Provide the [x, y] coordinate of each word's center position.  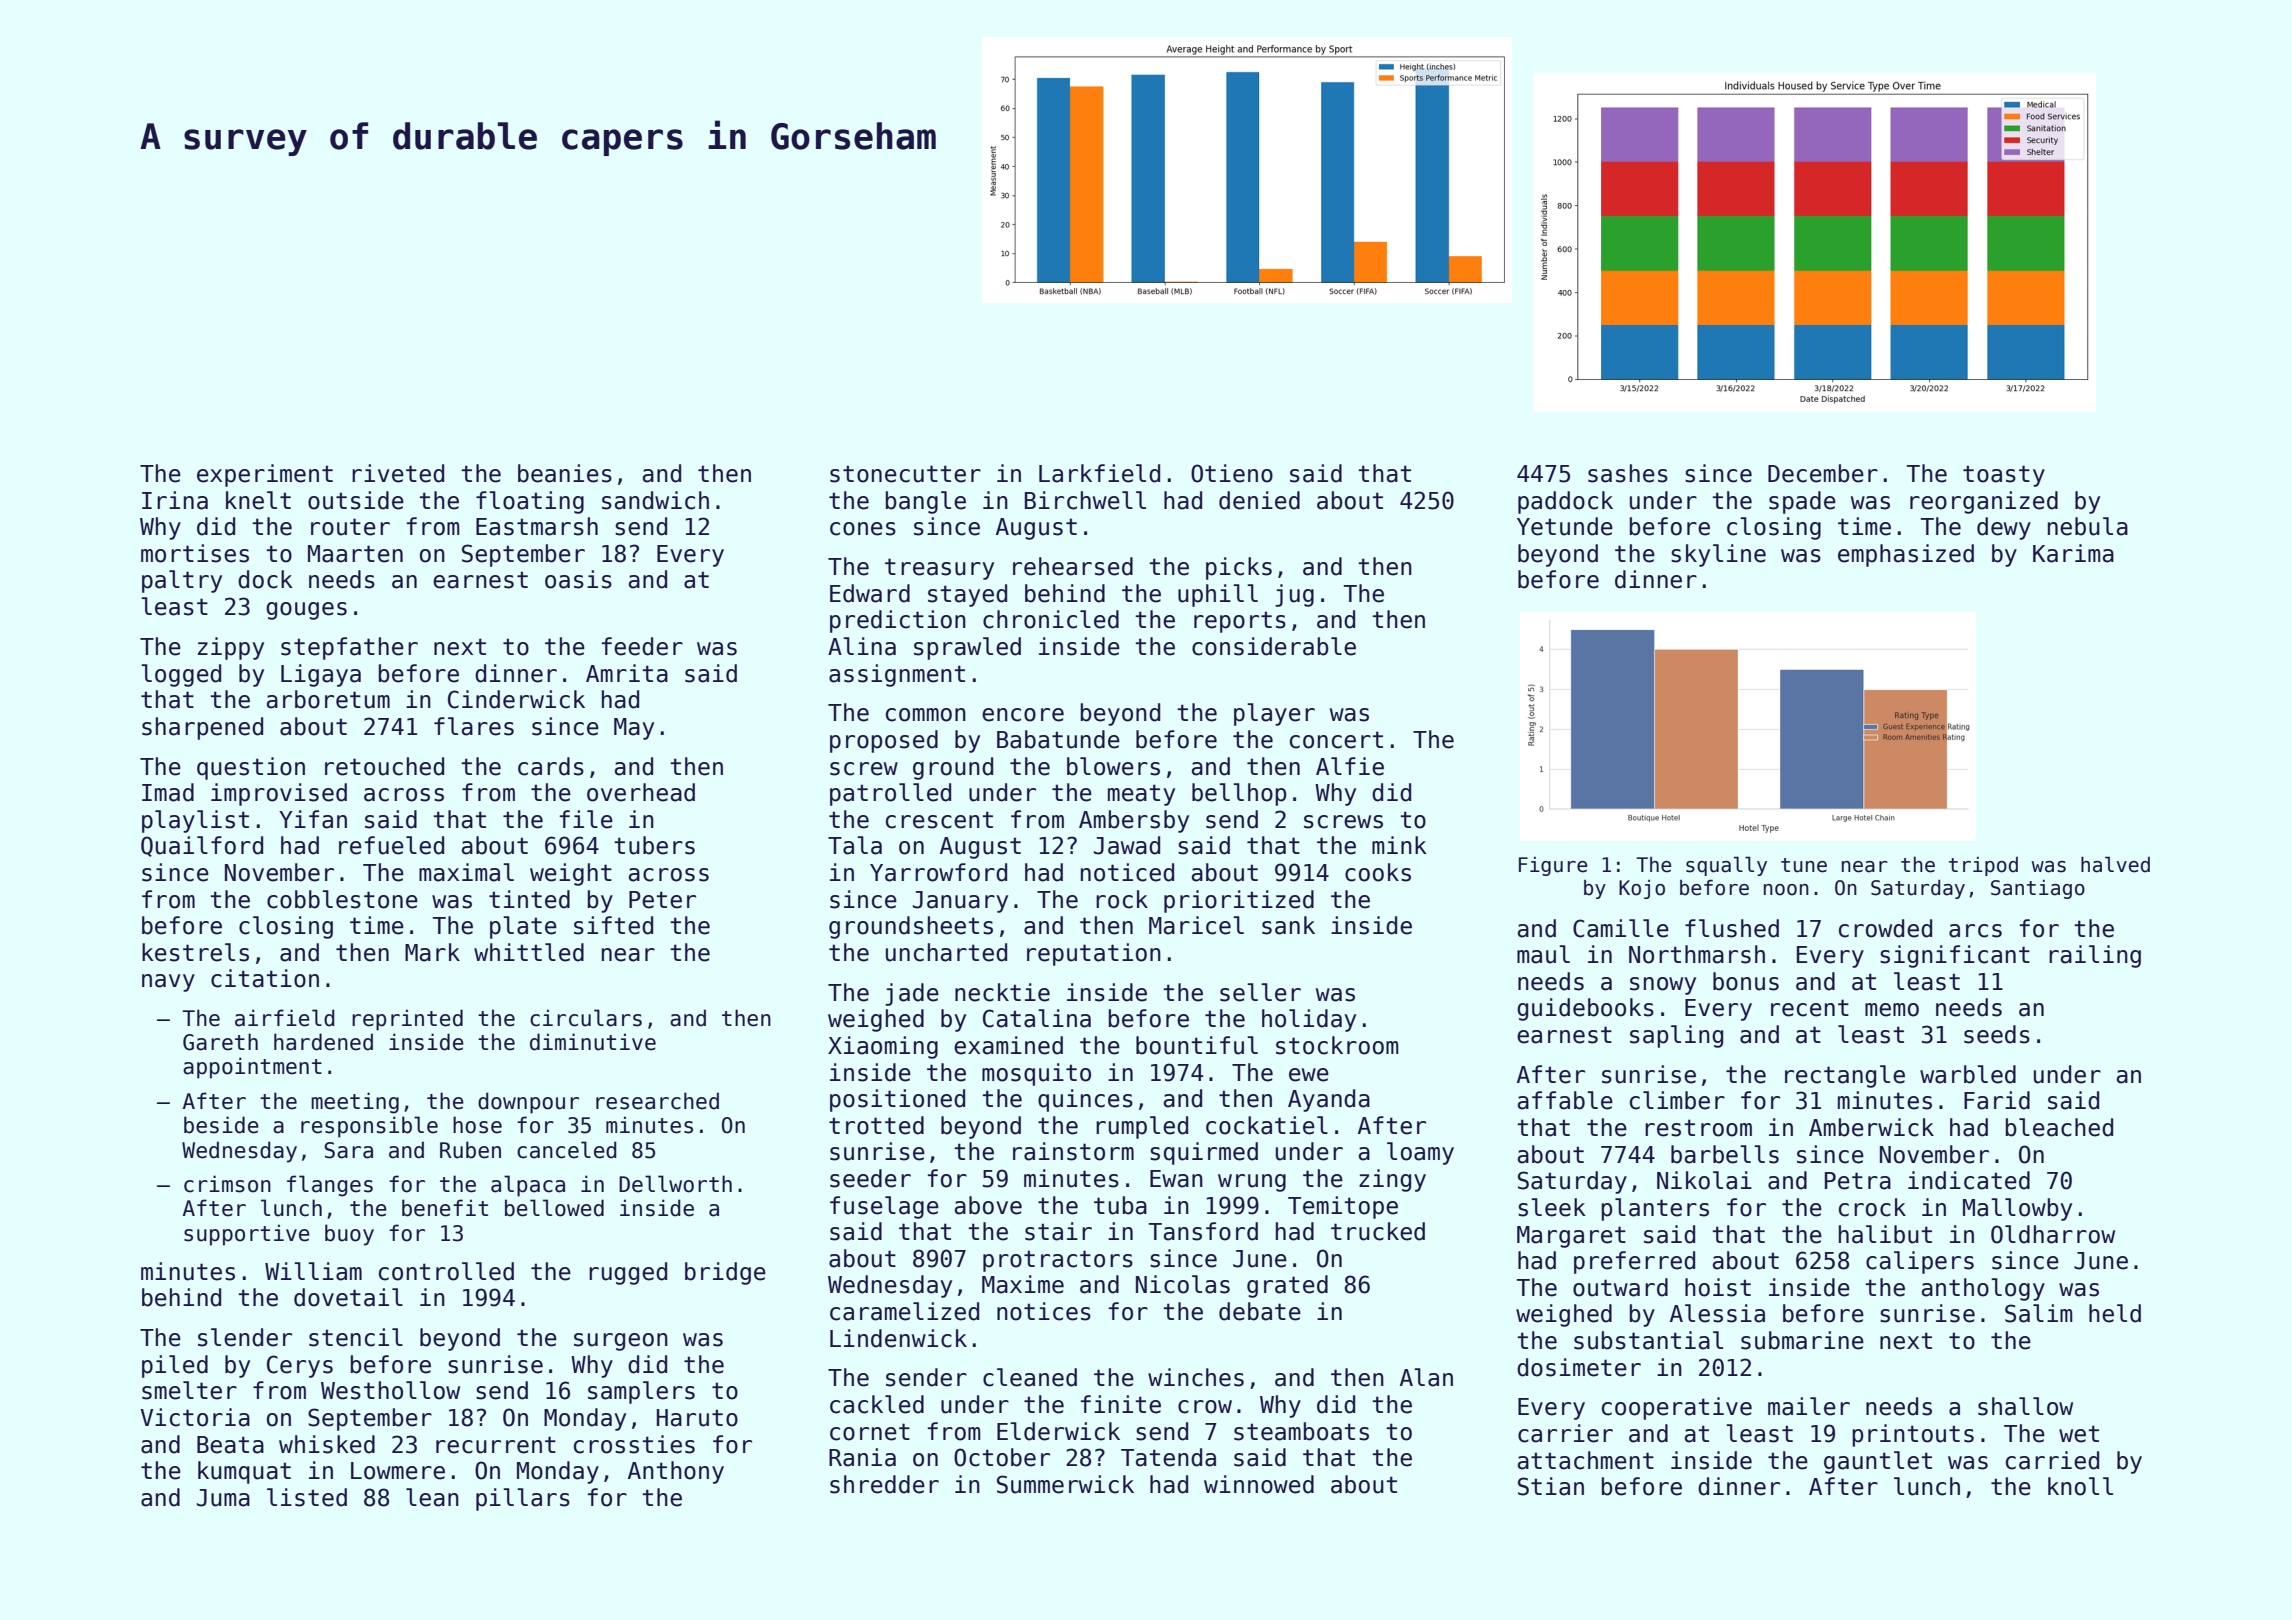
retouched [384, 766]
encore [1023, 715]
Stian [1551, 1486]
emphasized [1906, 555]
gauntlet [1878, 1462]
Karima [2073, 553]
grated [1287, 1286]
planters [1655, 1209]
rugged [628, 1273]
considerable [1274, 646]
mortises [195, 553]
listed [307, 1497]
